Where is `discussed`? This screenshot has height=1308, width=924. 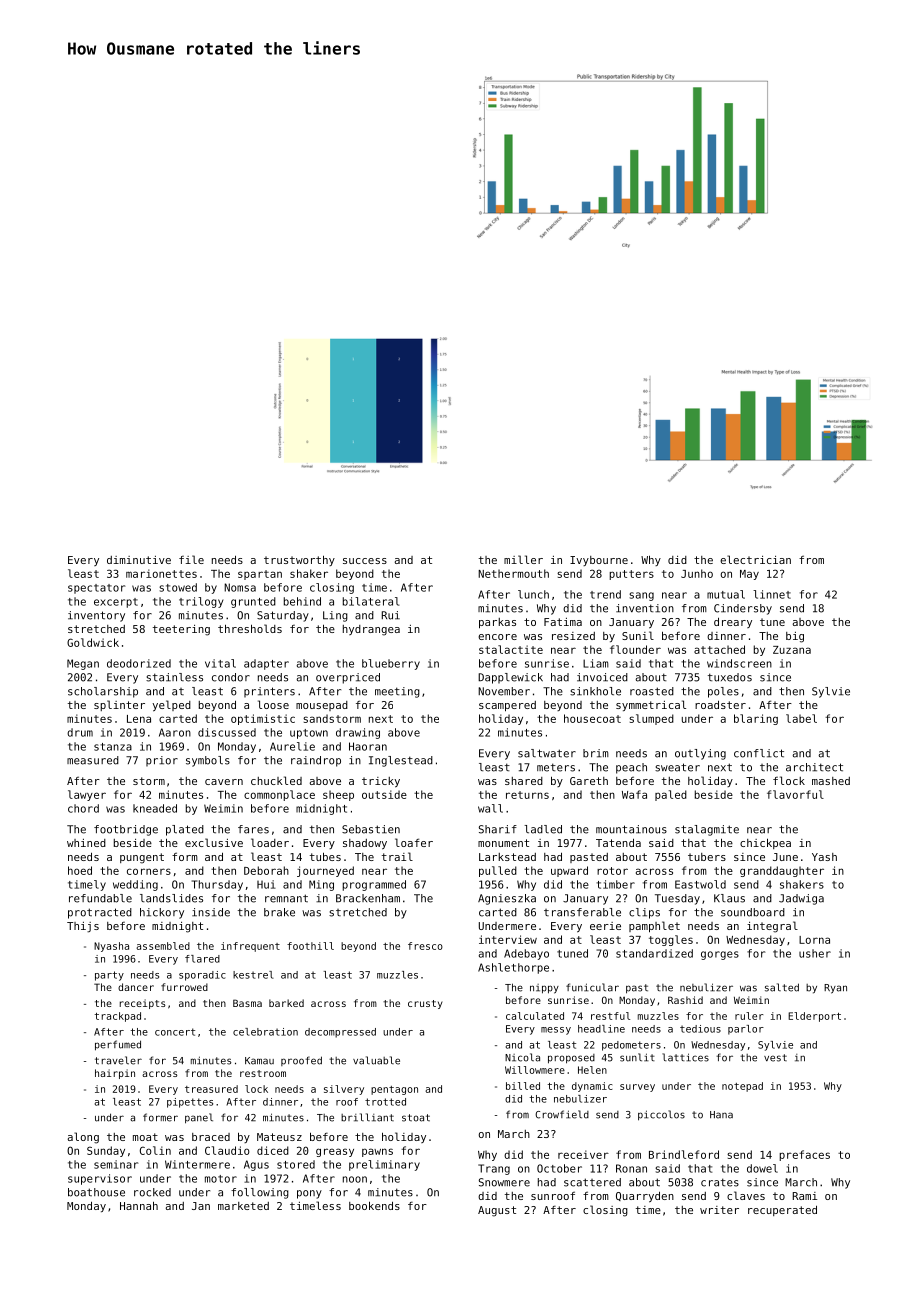
discussed is located at coordinates (227, 732).
